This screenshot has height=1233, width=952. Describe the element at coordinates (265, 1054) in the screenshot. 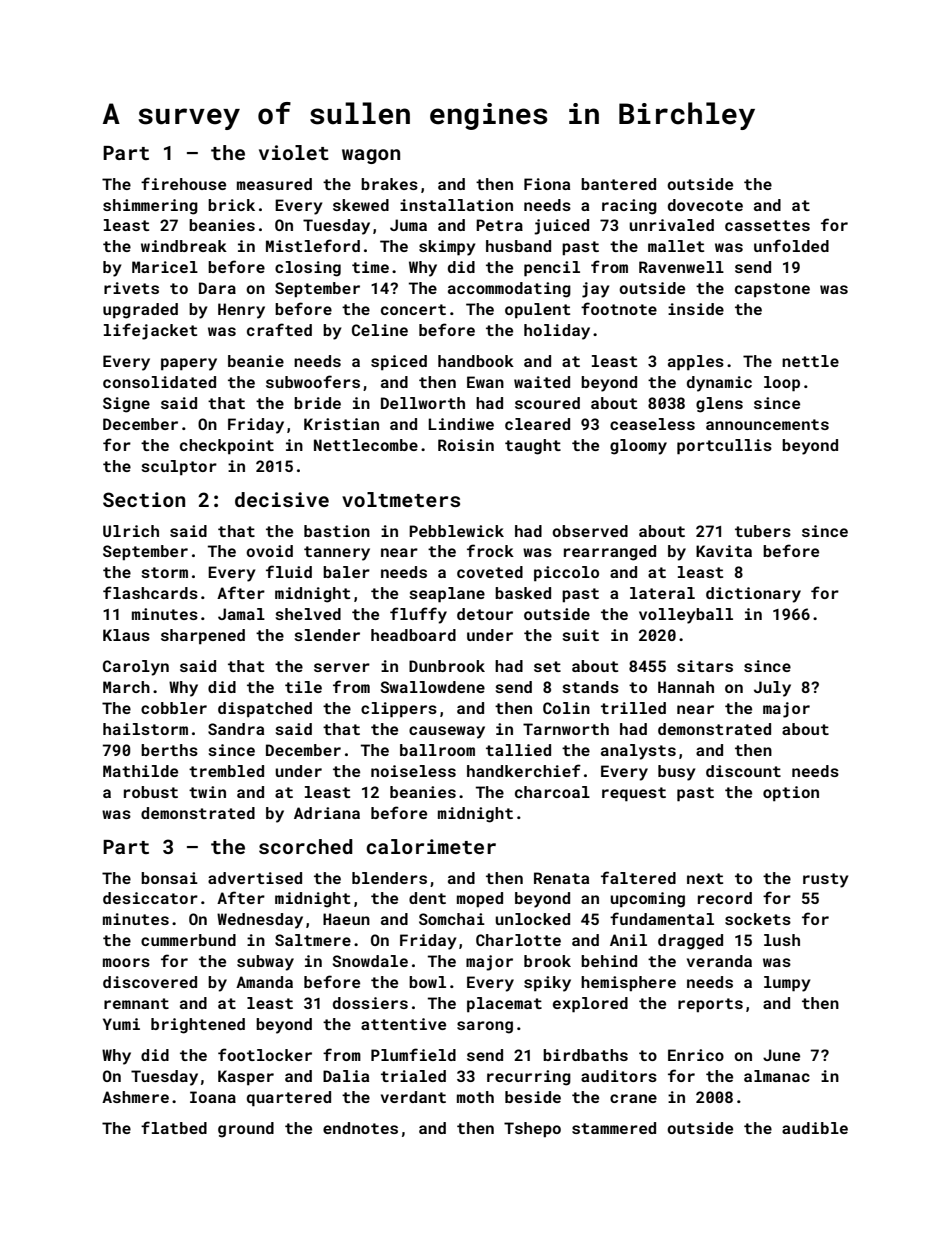

I see `footlocker` at that location.
